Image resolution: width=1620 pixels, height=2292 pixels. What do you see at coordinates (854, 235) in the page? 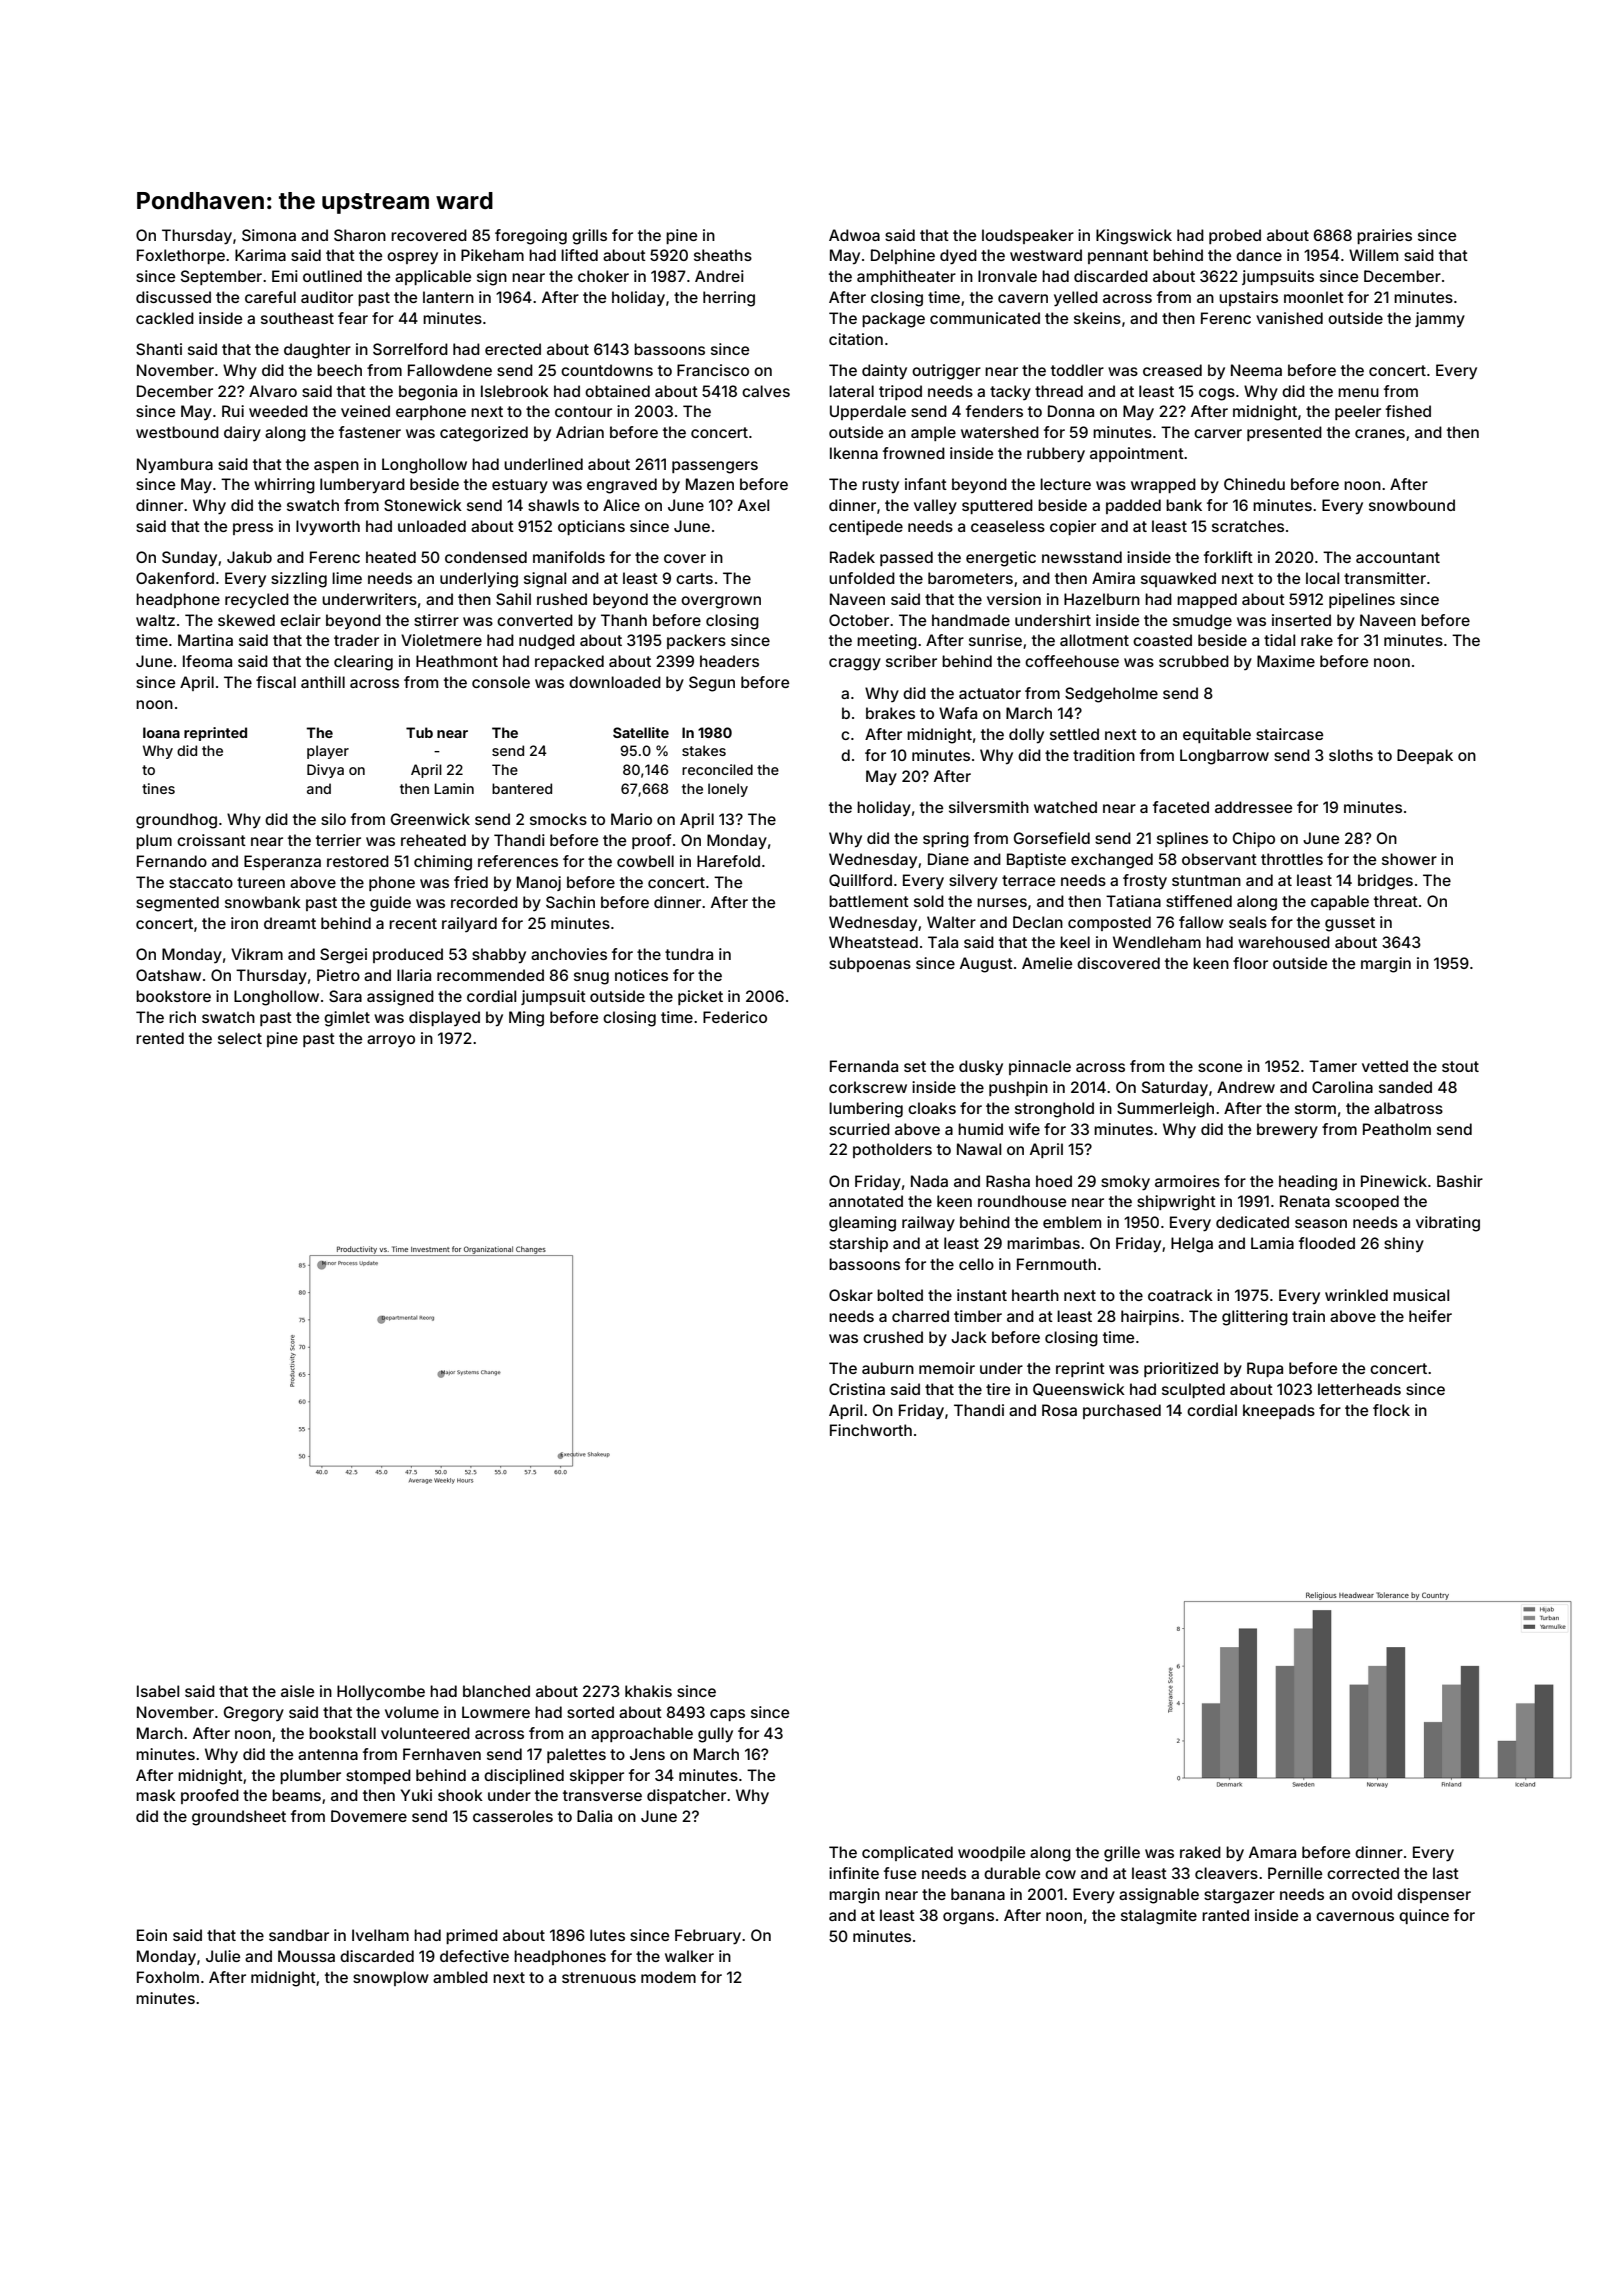
I see `Adwoa` at bounding box center [854, 235].
